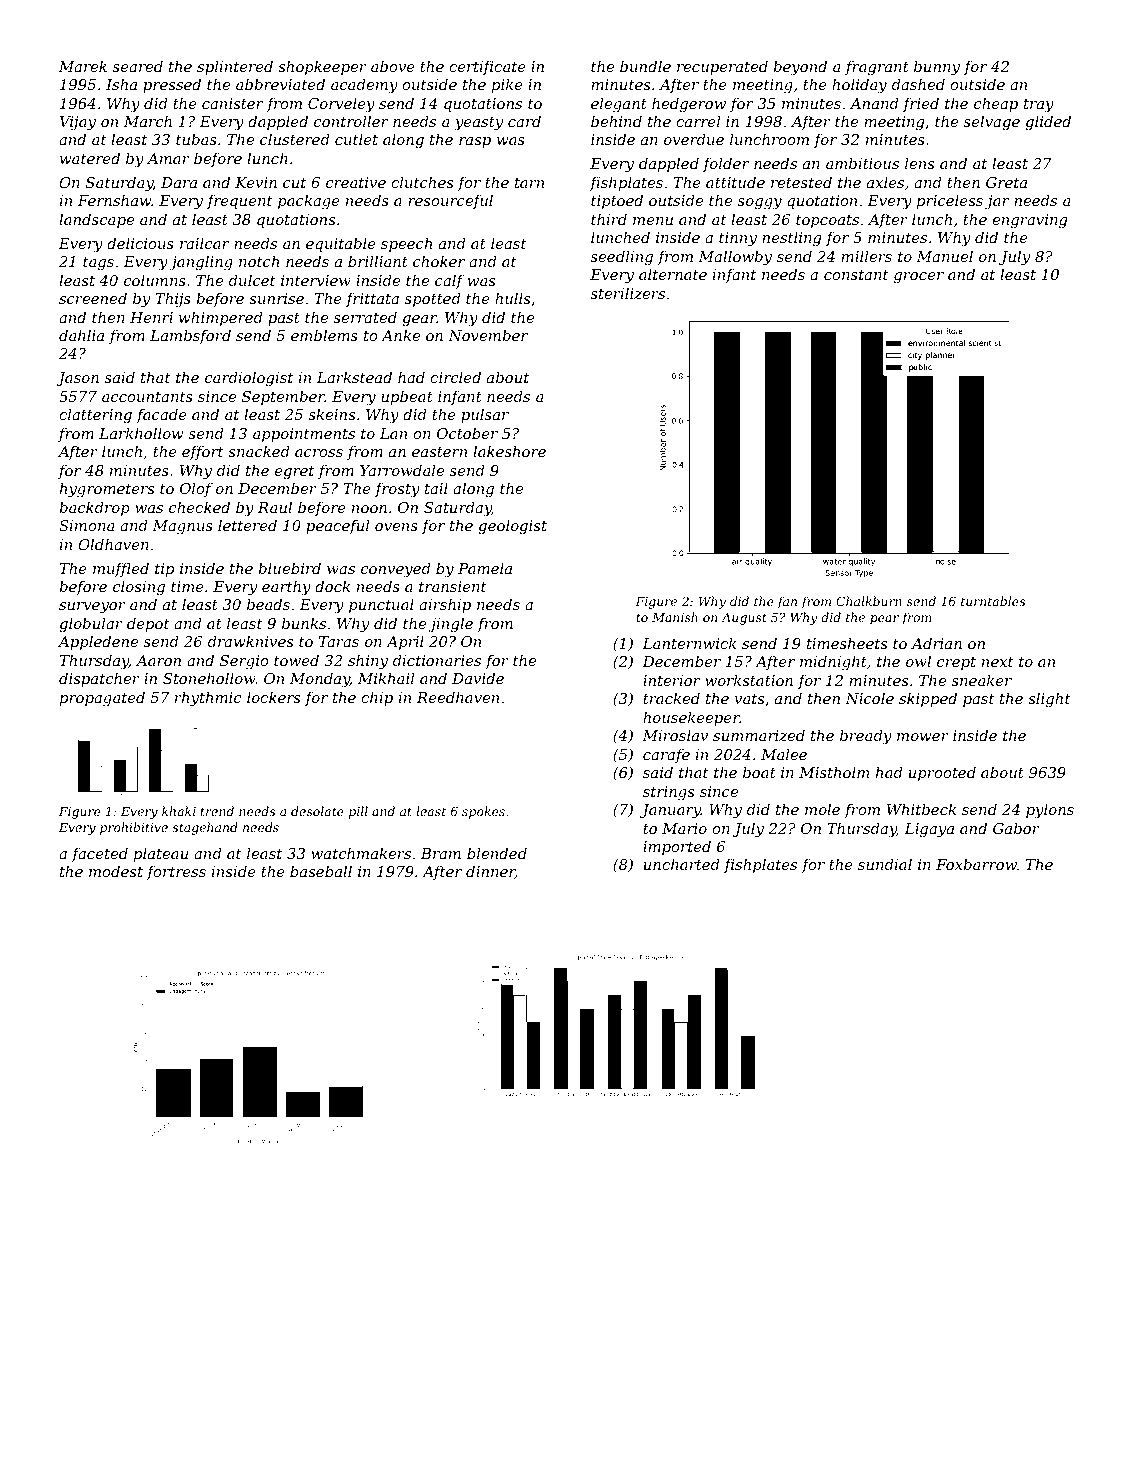 The height and width of the screenshot is (1473, 1138). Describe the element at coordinates (439, 261) in the screenshot. I see `choker` at that location.
